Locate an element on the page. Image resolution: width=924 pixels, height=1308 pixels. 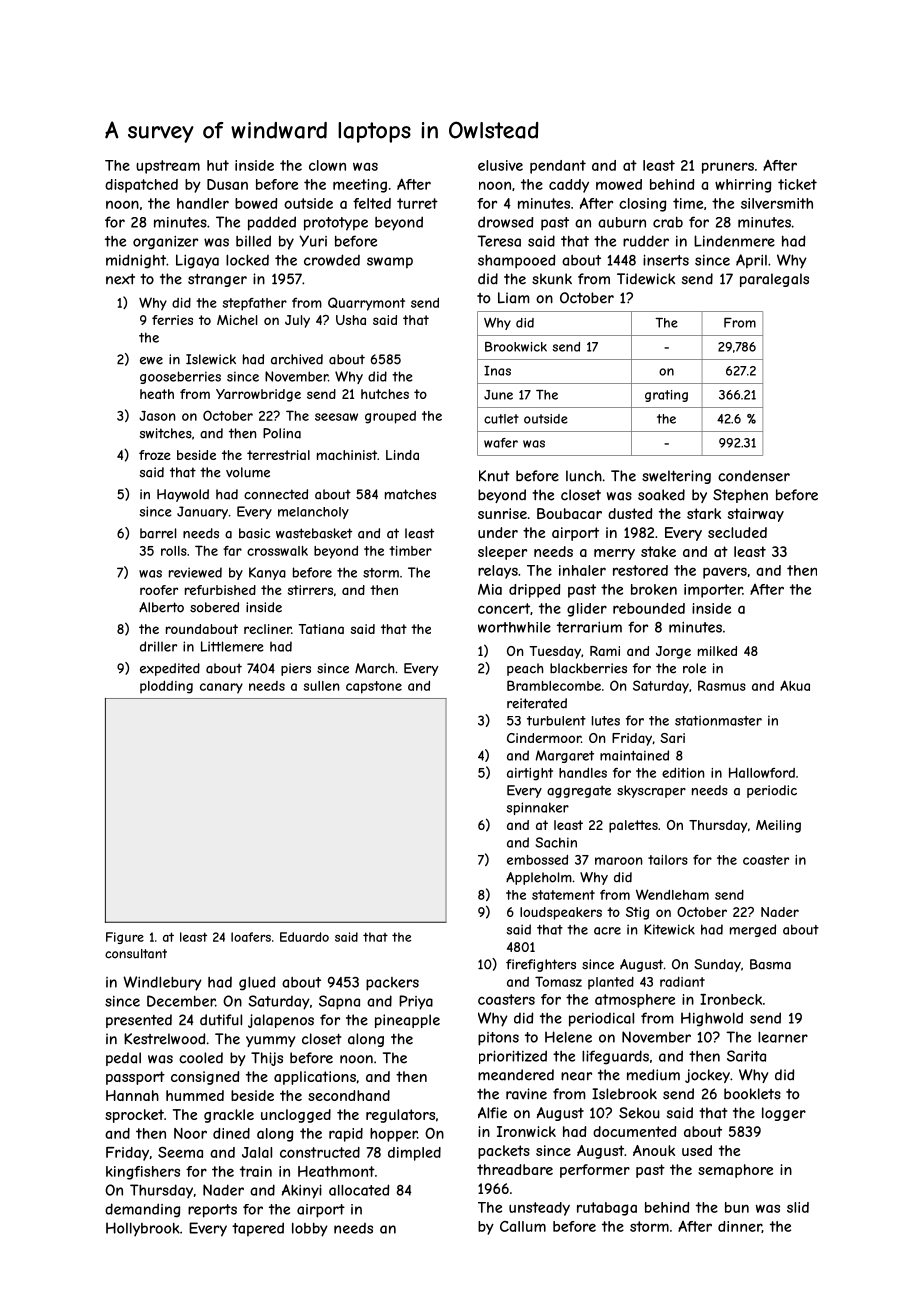
froze is located at coordinates (155, 455).
